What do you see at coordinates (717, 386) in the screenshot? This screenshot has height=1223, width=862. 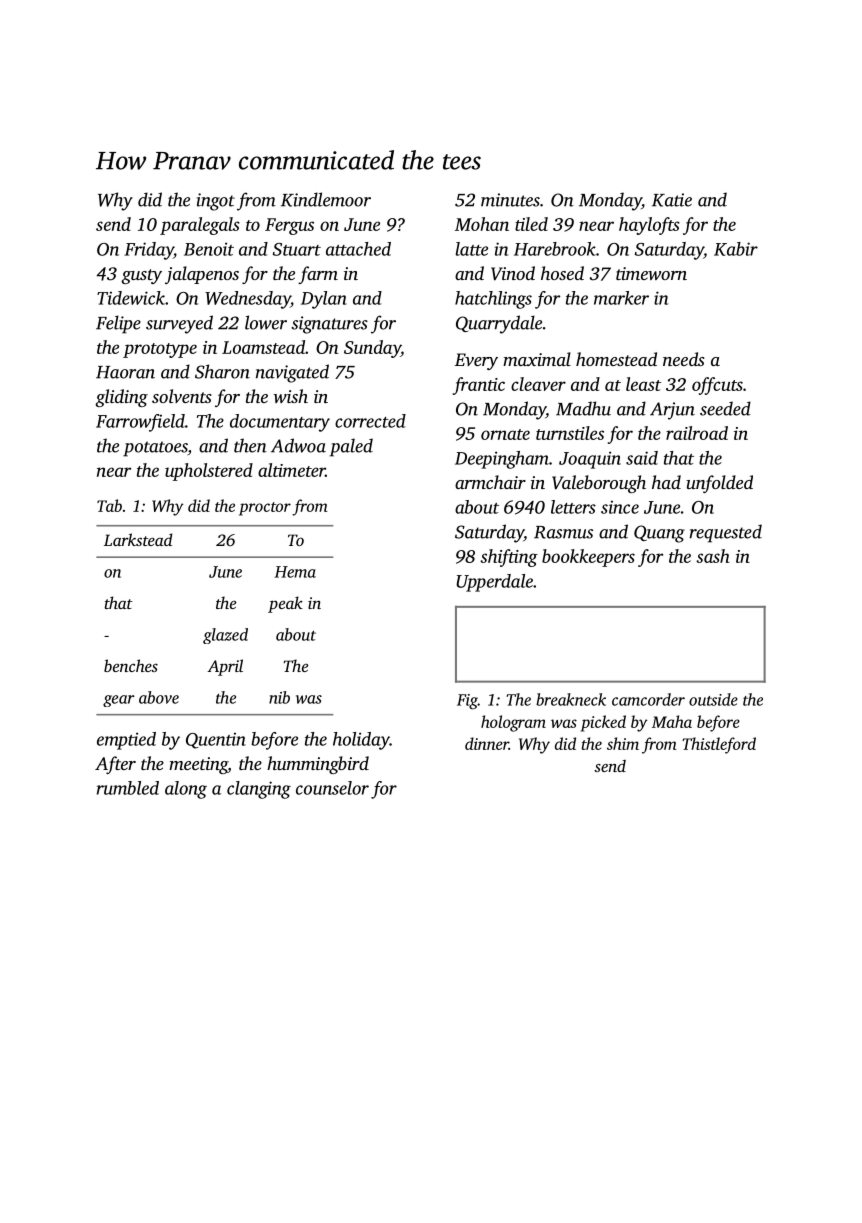 I see `offcuts` at bounding box center [717, 386].
